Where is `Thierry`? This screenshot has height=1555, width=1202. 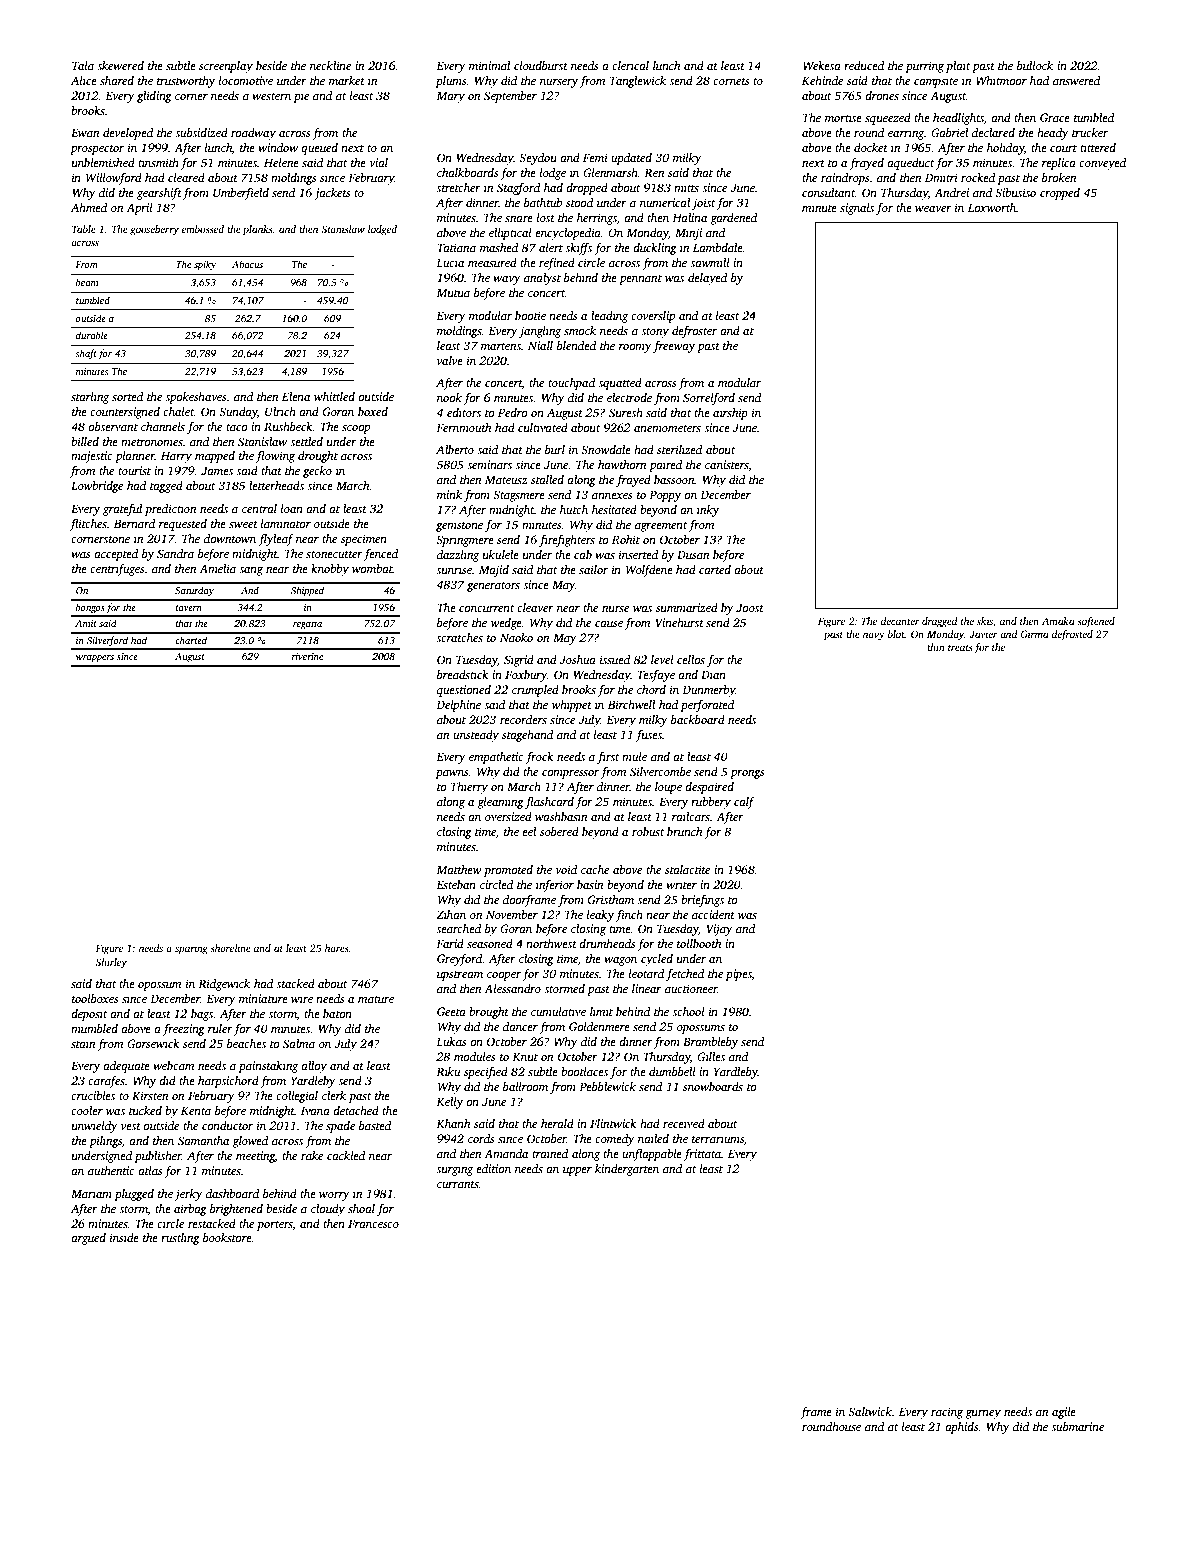
Thierry is located at coordinates (469, 788).
